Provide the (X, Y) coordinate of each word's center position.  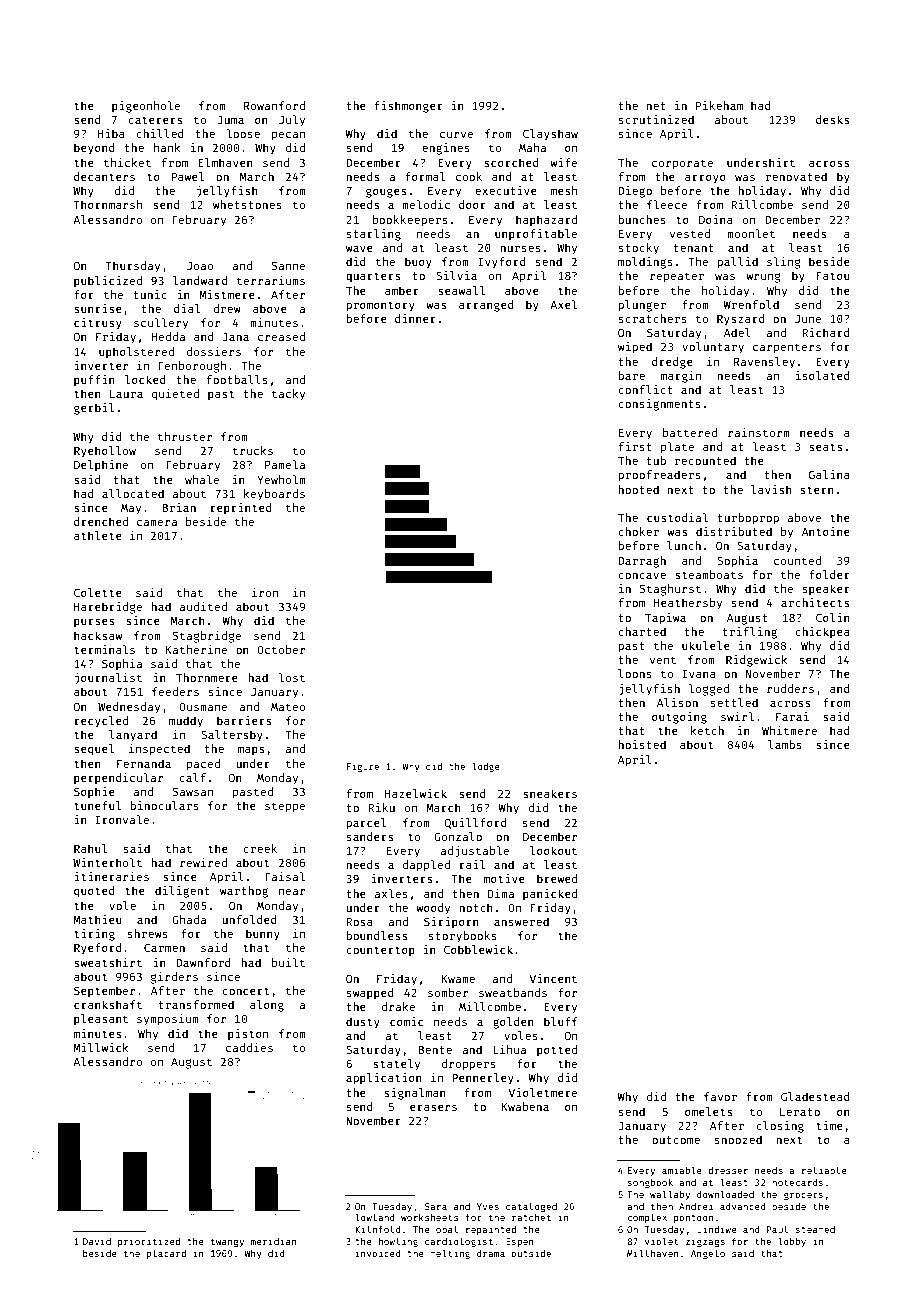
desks (832, 119)
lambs (785, 744)
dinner (415, 318)
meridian (273, 1241)
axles (391, 893)
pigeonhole (146, 107)
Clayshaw (550, 135)
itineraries (111, 876)
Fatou (833, 276)
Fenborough (192, 367)
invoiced (378, 1253)
